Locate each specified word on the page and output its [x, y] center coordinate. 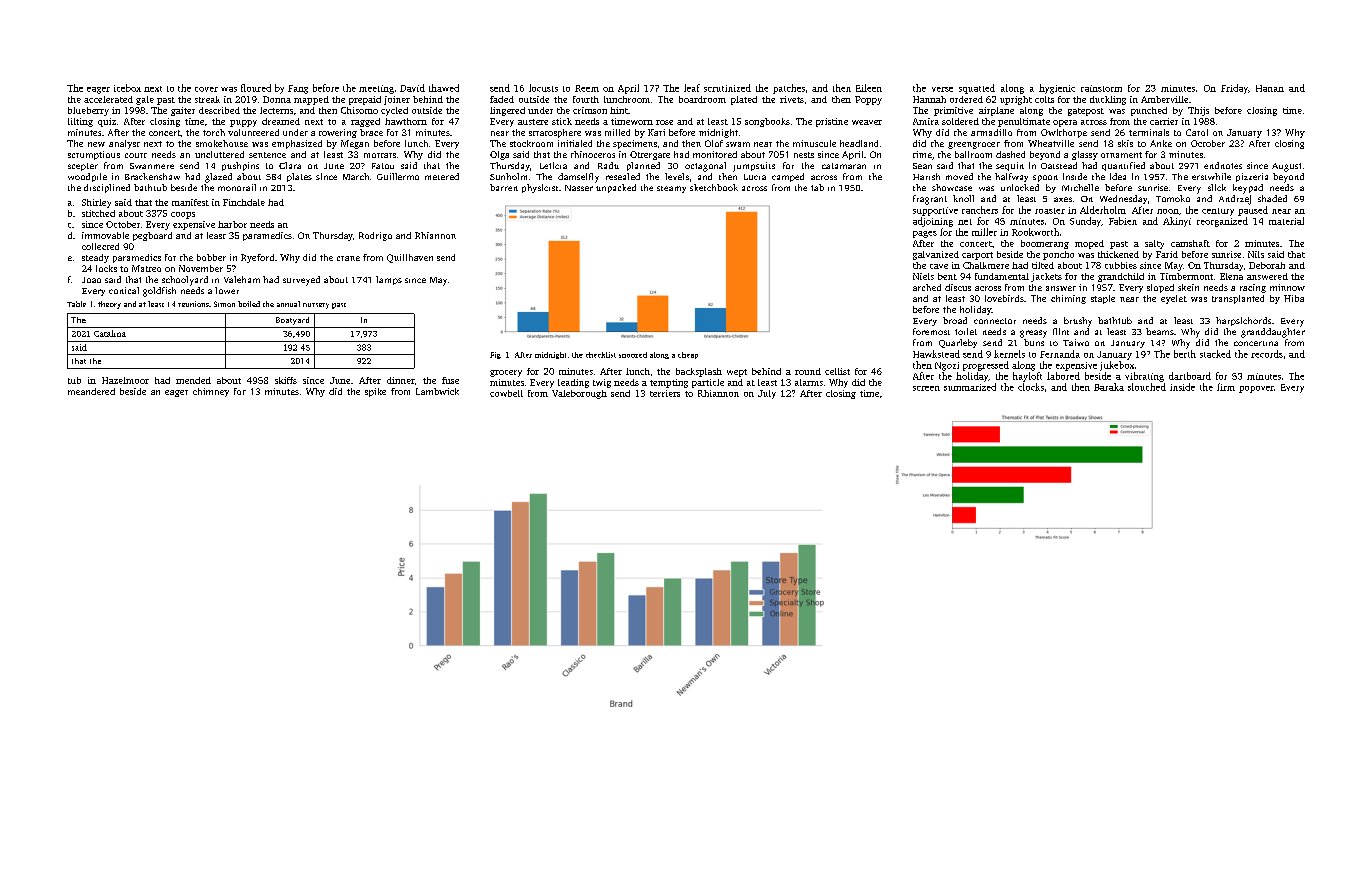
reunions [193, 304]
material [1286, 221]
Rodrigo [375, 236]
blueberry [88, 111]
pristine [832, 122]
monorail [237, 187]
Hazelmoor [125, 380]
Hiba [1294, 298]
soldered [960, 121]
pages [925, 234]
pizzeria [1252, 177]
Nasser [579, 188]
